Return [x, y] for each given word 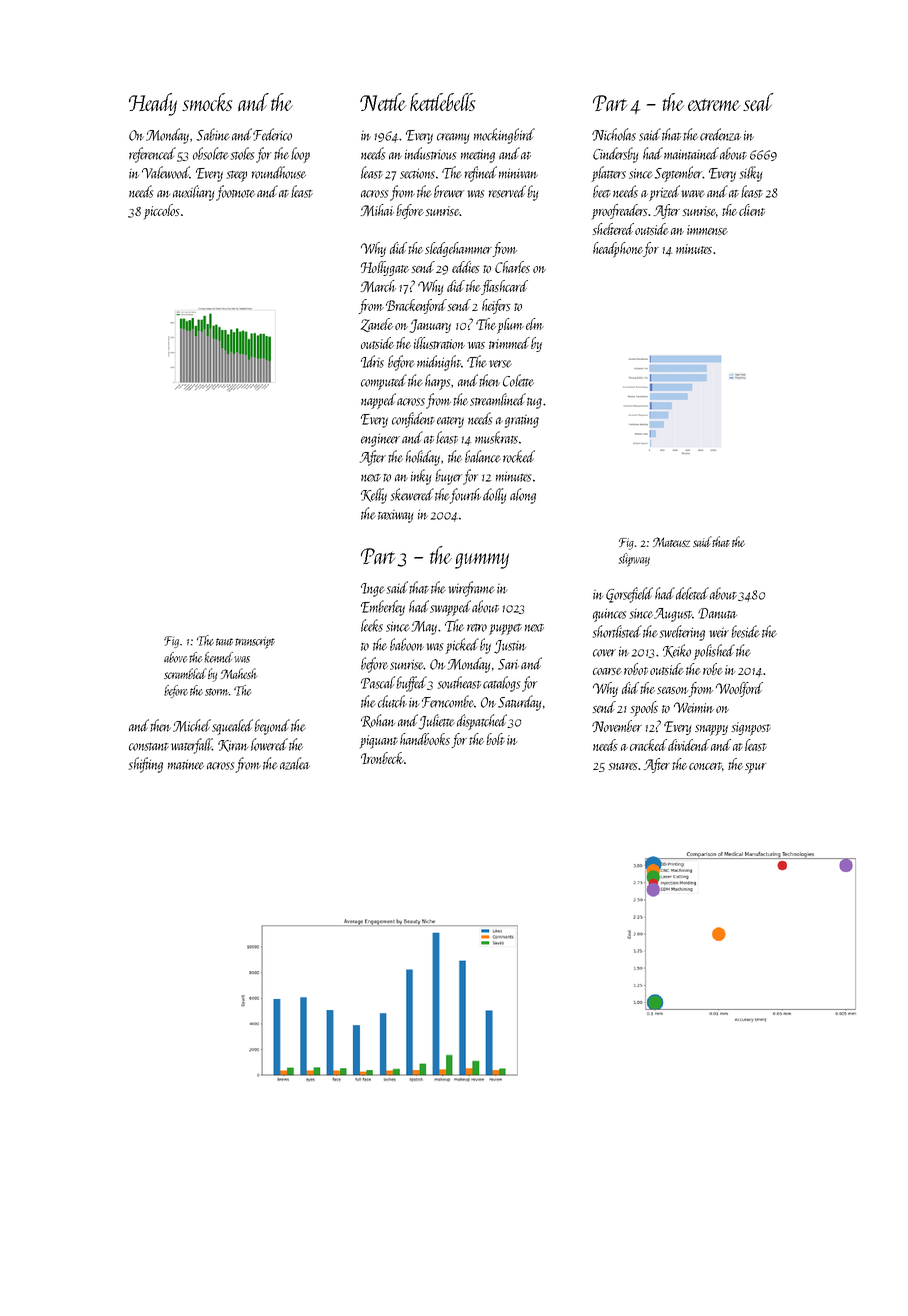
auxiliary [193, 193]
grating [522, 421]
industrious [430, 153]
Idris [372, 361]
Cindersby [615, 155]
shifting [146, 765]
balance [483, 456]
